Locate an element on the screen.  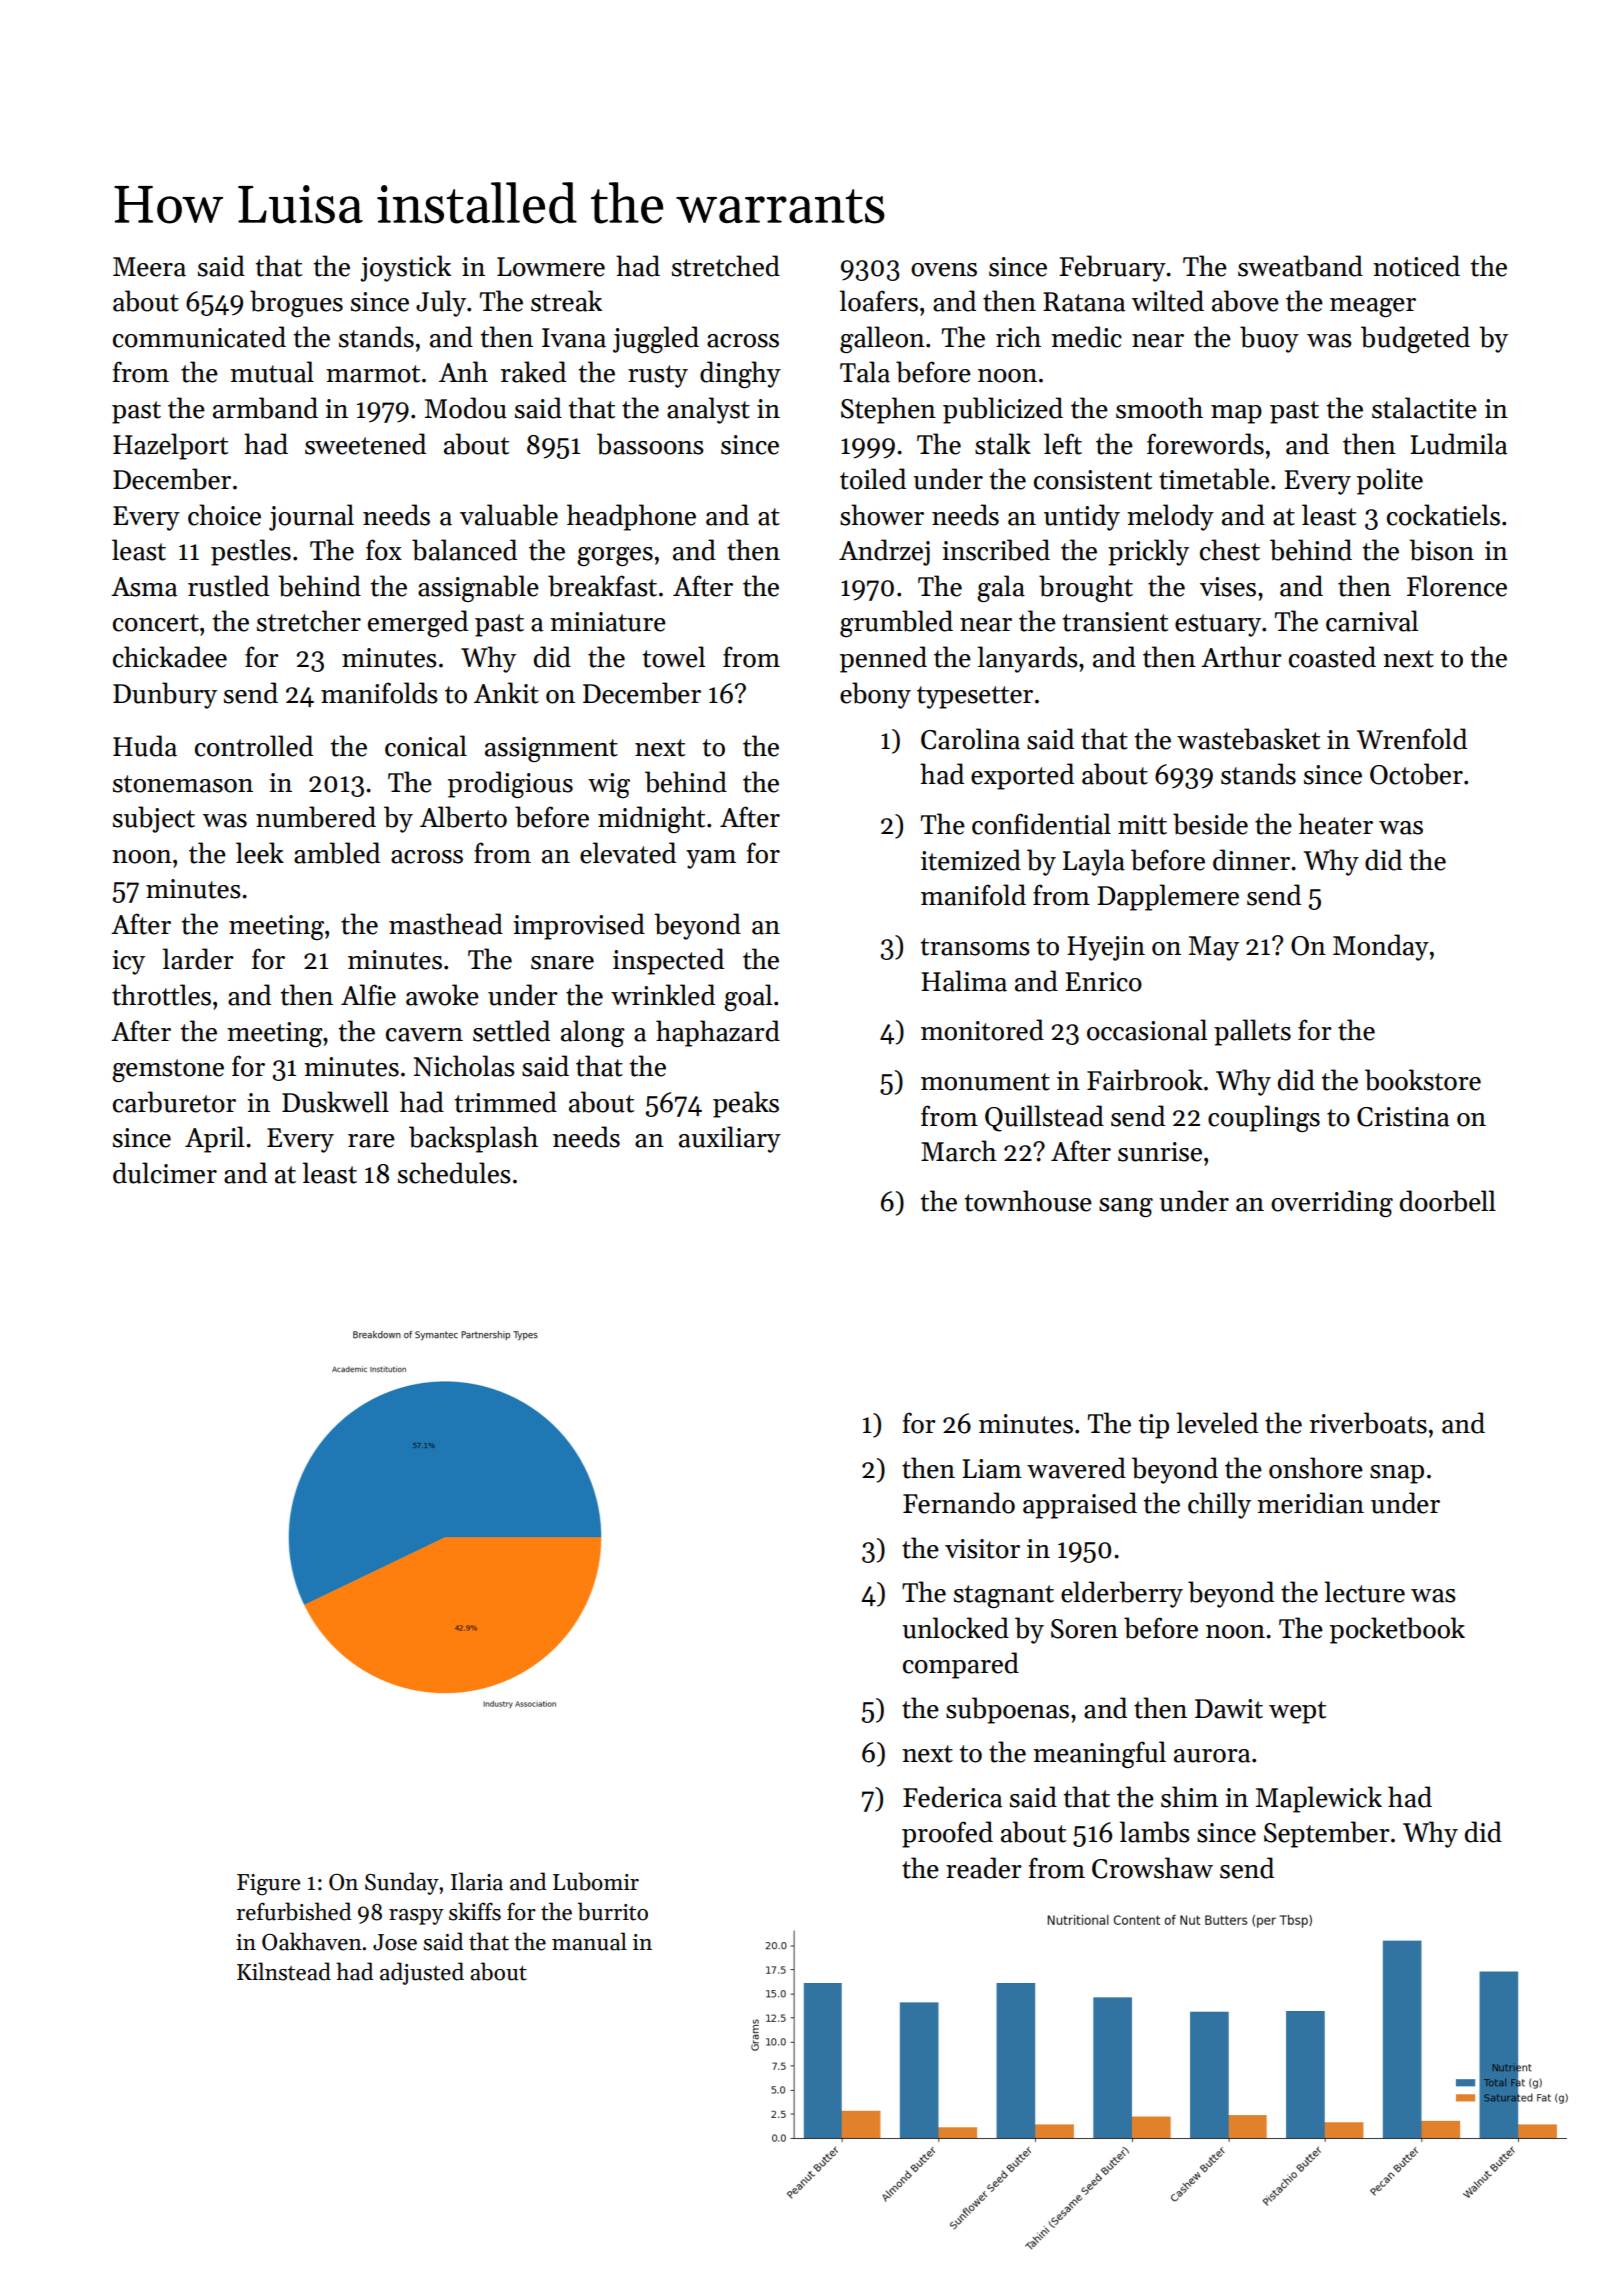
pallets is located at coordinates (1252, 1032).
